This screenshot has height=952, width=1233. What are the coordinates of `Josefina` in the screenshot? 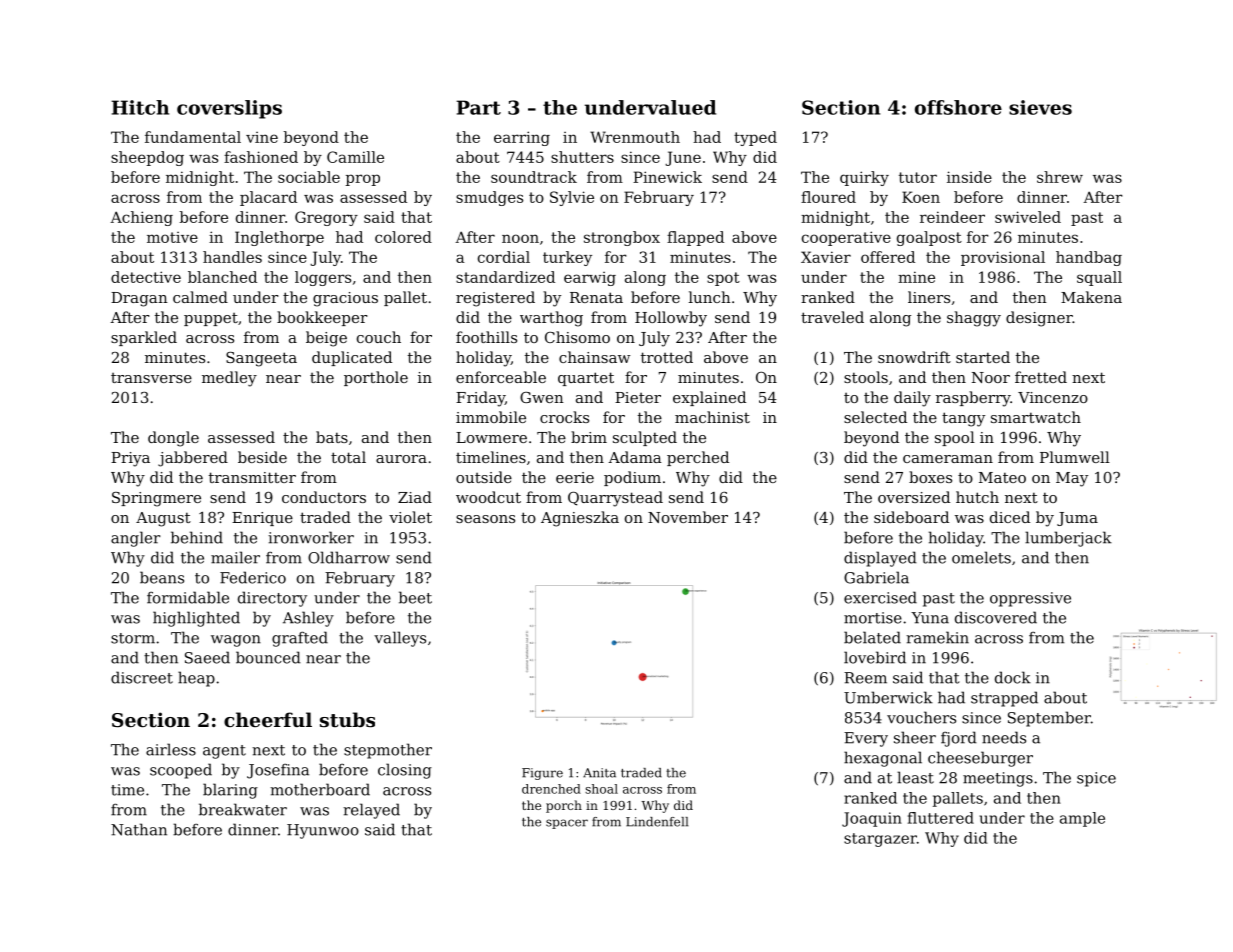 It's located at (278, 771).
